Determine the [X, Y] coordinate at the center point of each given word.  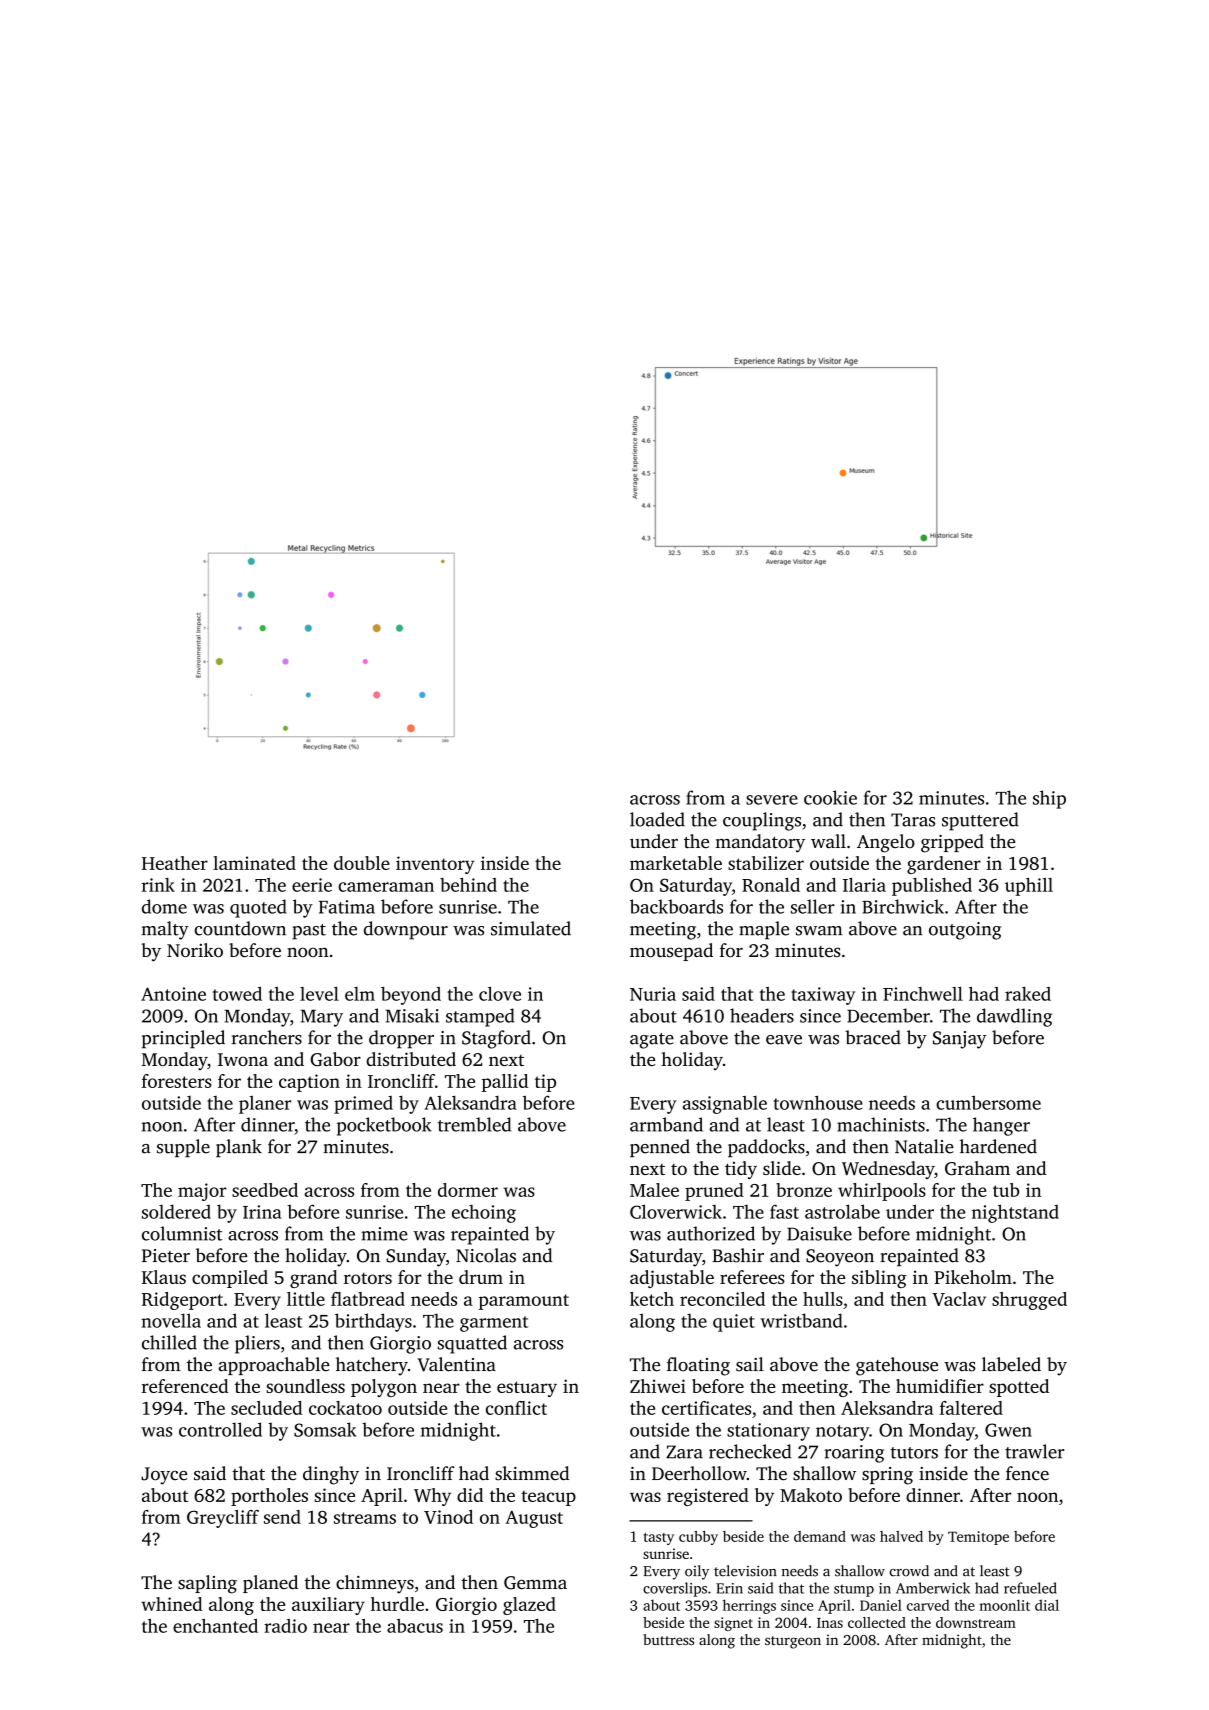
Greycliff [223, 1519]
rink [158, 885]
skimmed [532, 1473]
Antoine [173, 994]
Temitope [978, 1538]
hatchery [372, 1366]
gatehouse [897, 1366]
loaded [657, 819]
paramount [524, 1302]
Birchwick [903, 906]
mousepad [671, 952]
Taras [913, 820]
